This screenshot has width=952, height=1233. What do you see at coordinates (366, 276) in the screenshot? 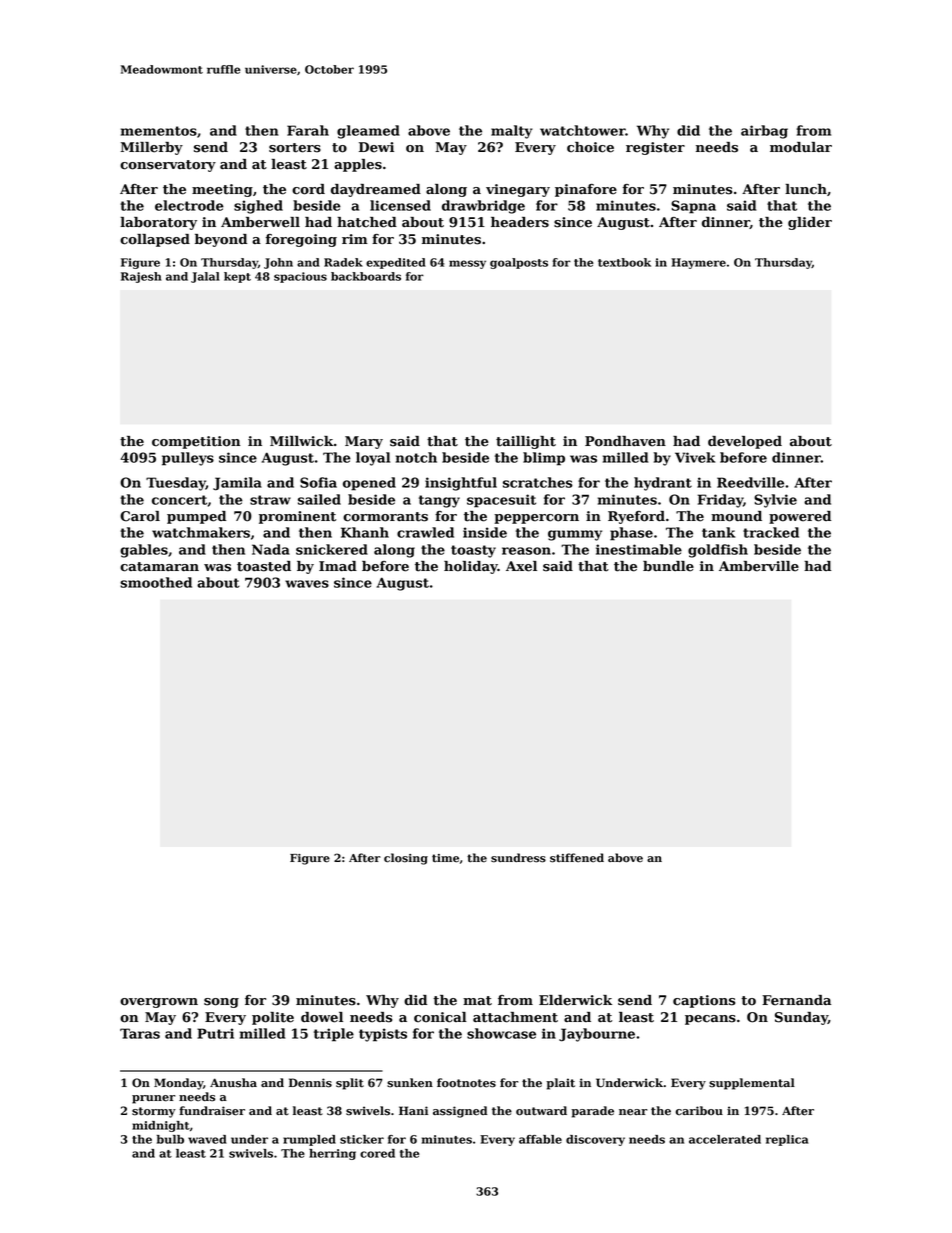
I see `backboards` at bounding box center [366, 276].
